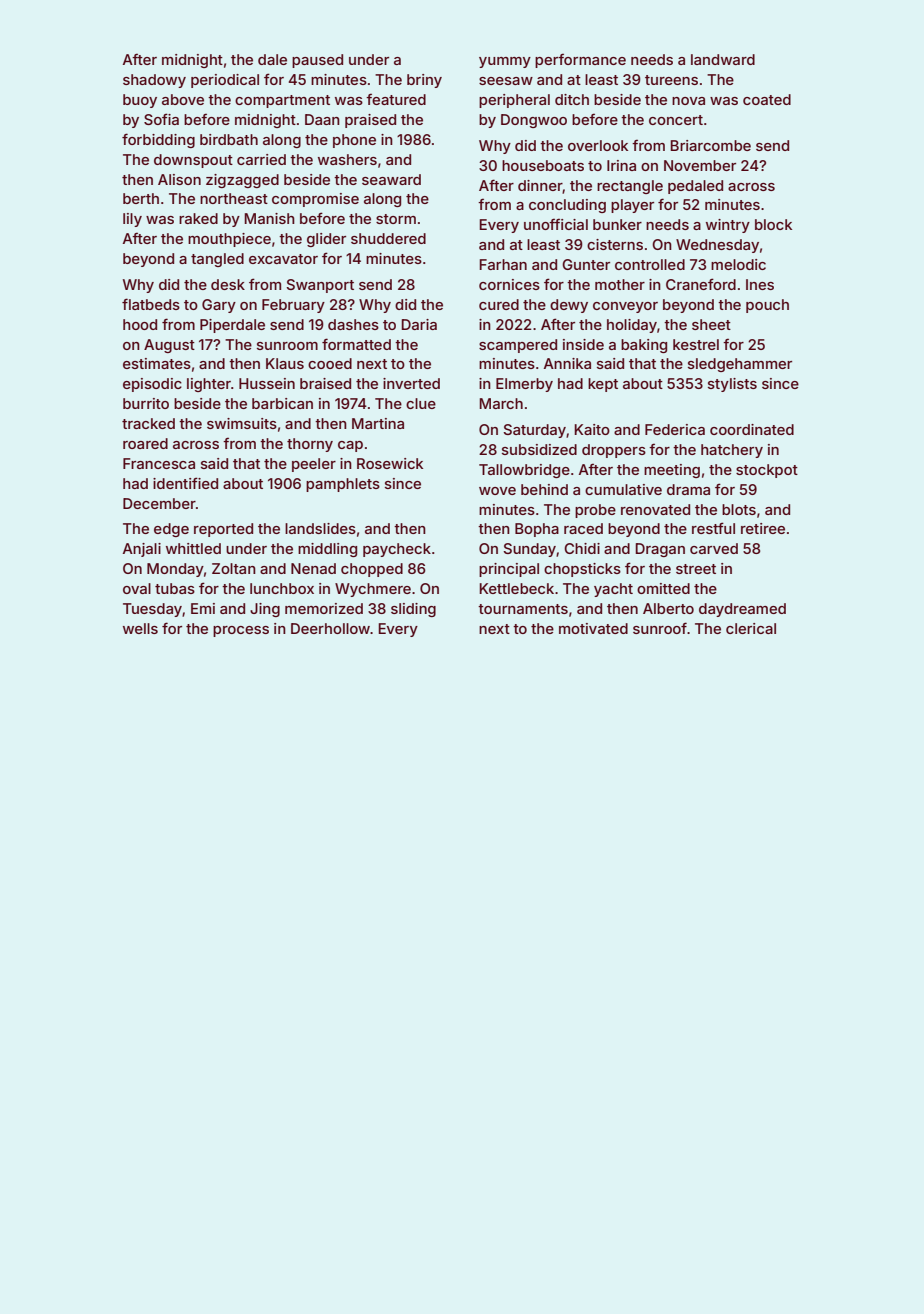 This screenshot has width=924, height=1314. What do you see at coordinates (317, 61) in the screenshot?
I see `paused` at bounding box center [317, 61].
